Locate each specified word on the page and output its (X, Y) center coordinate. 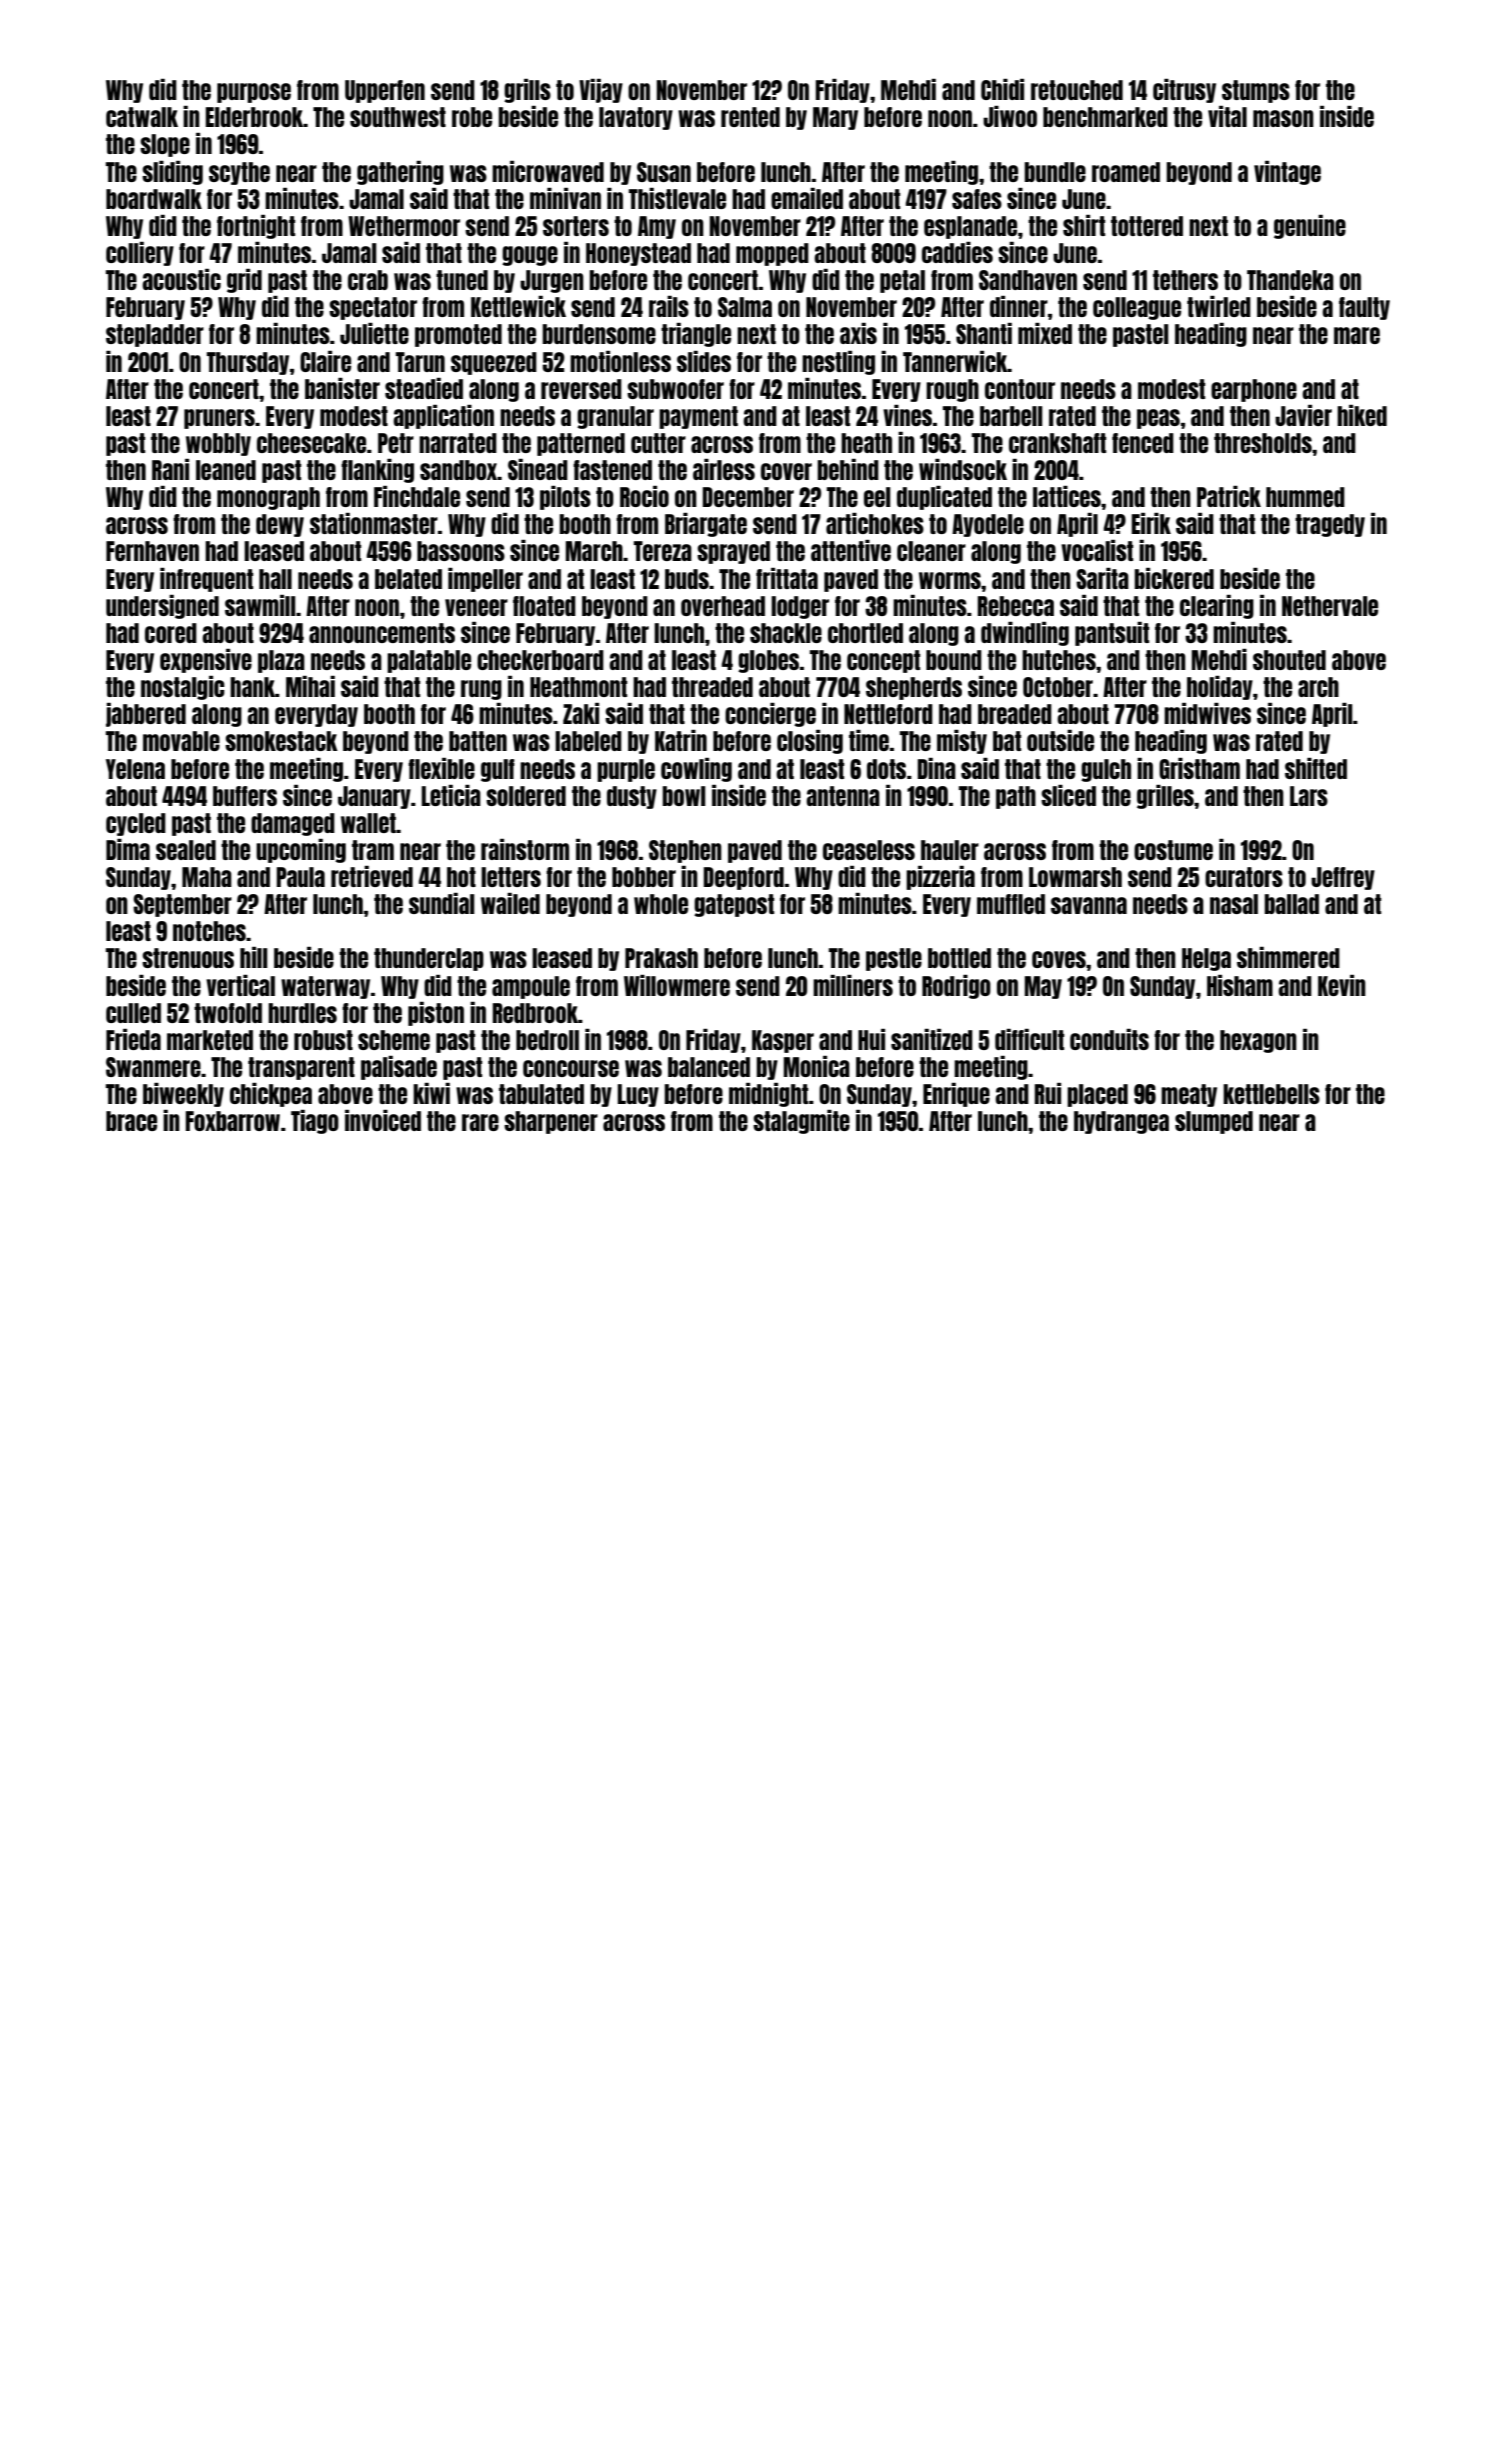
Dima (128, 849)
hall (275, 579)
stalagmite (801, 1122)
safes (977, 199)
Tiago (315, 1122)
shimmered (1288, 957)
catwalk (142, 117)
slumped (1214, 1122)
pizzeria (940, 878)
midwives (1207, 713)
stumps (1256, 91)
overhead (723, 606)
